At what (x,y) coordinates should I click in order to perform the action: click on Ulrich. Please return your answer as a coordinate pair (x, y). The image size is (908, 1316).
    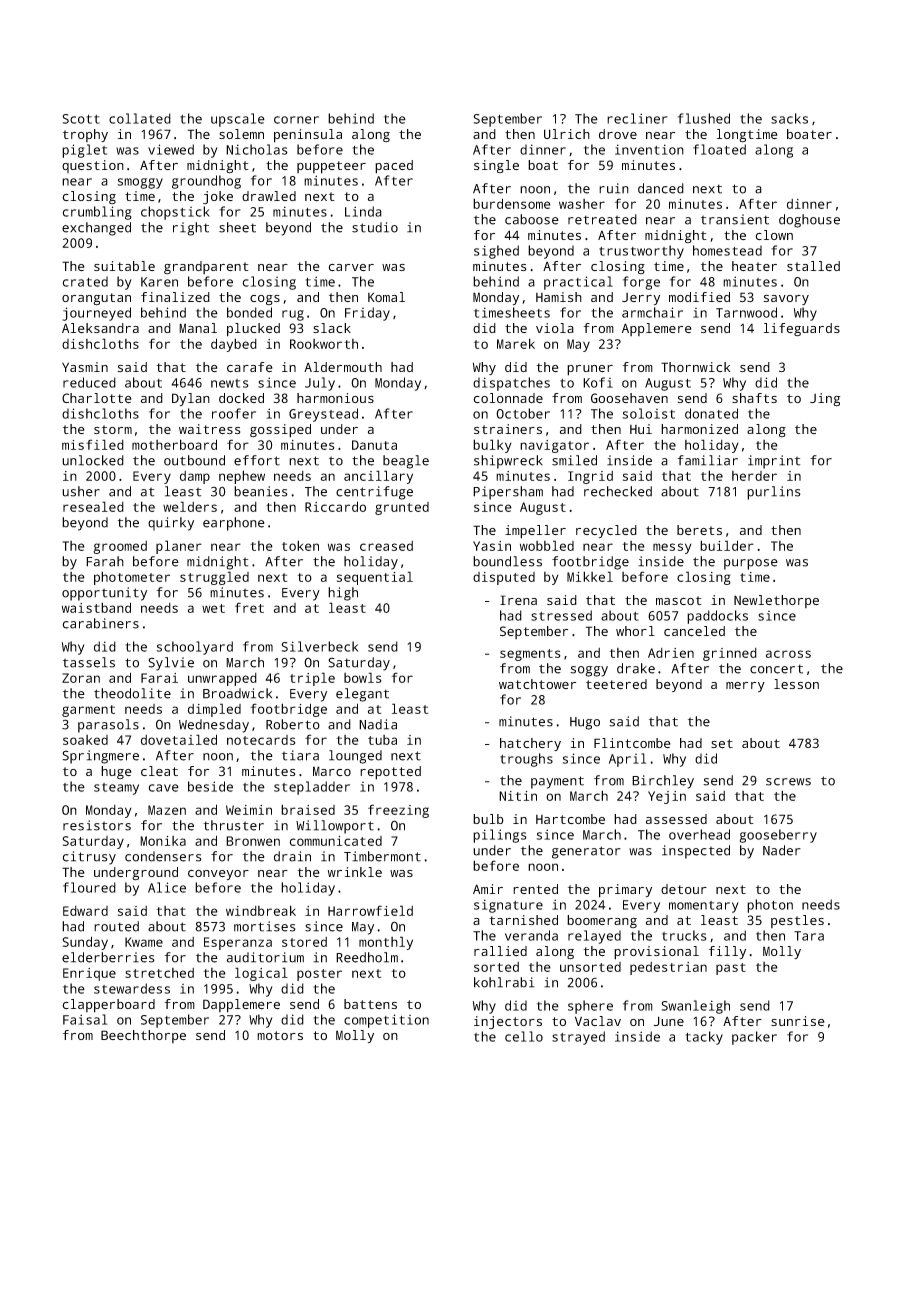
    Looking at the image, I should click on (567, 134).
